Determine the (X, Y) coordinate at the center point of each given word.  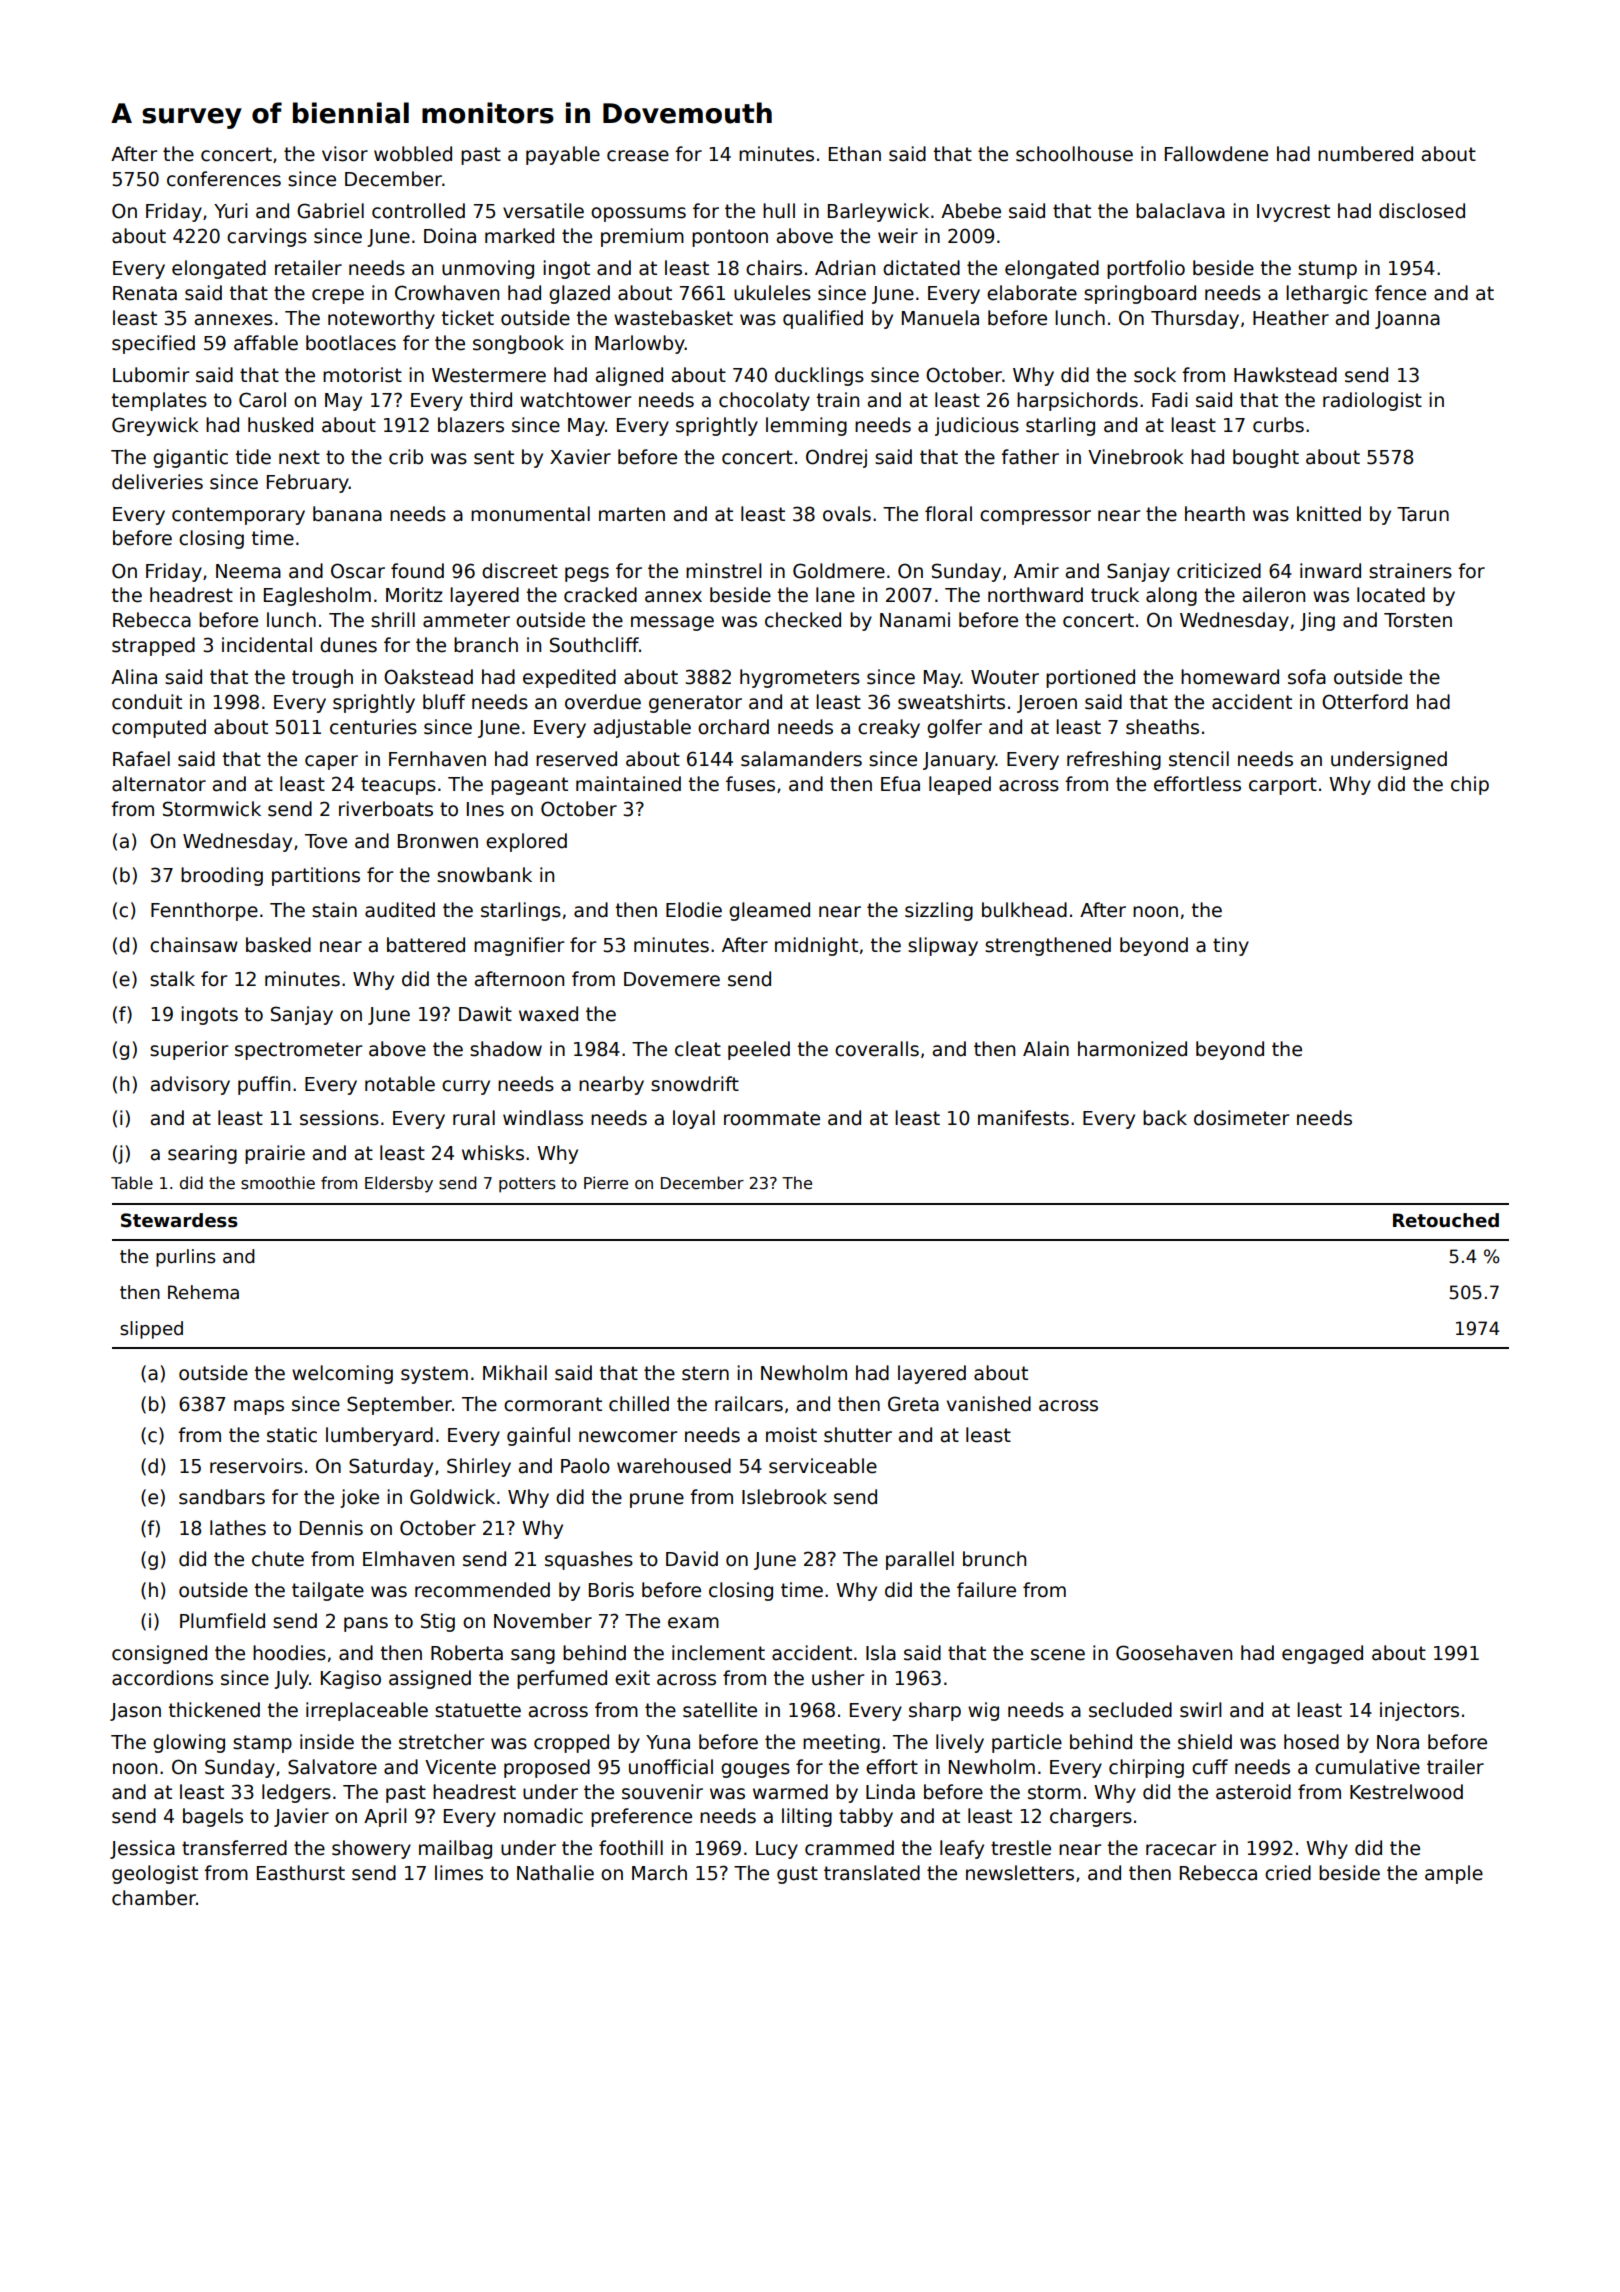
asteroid (1253, 1792)
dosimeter (1241, 1118)
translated (872, 1873)
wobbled (413, 154)
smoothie (278, 1183)
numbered (1365, 154)
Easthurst (301, 1873)
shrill (393, 620)
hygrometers (800, 678)
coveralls (877, 1049)
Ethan (855, 154)
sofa (1307, 677)
